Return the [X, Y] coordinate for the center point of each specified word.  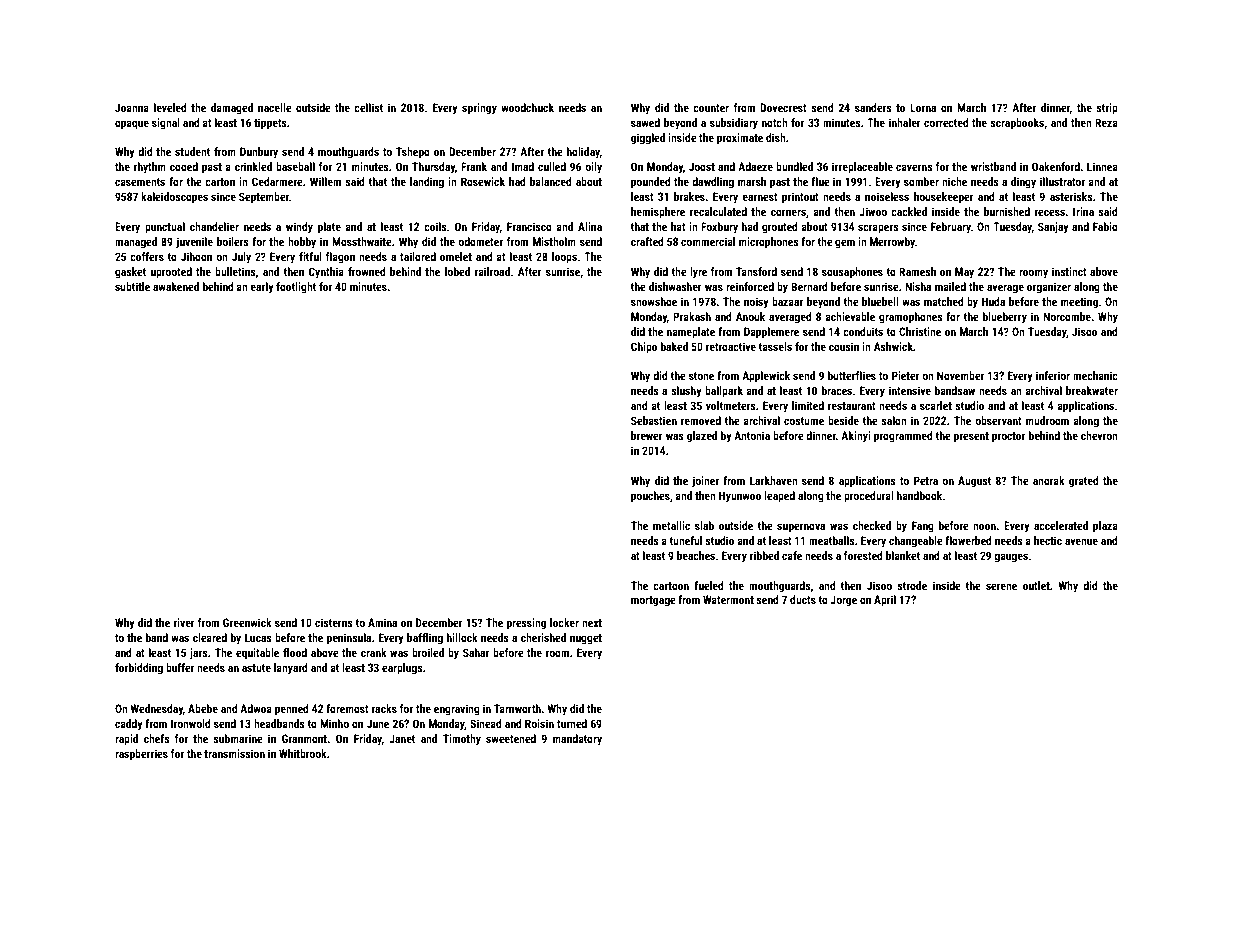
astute [256, 668]
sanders [873, 107]
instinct [1069, 271]
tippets [270, 124]
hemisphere [658, 213]
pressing [526, 624]
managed [136, 243]
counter [711, 108]
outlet [1036, 585]
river [184, 622]
